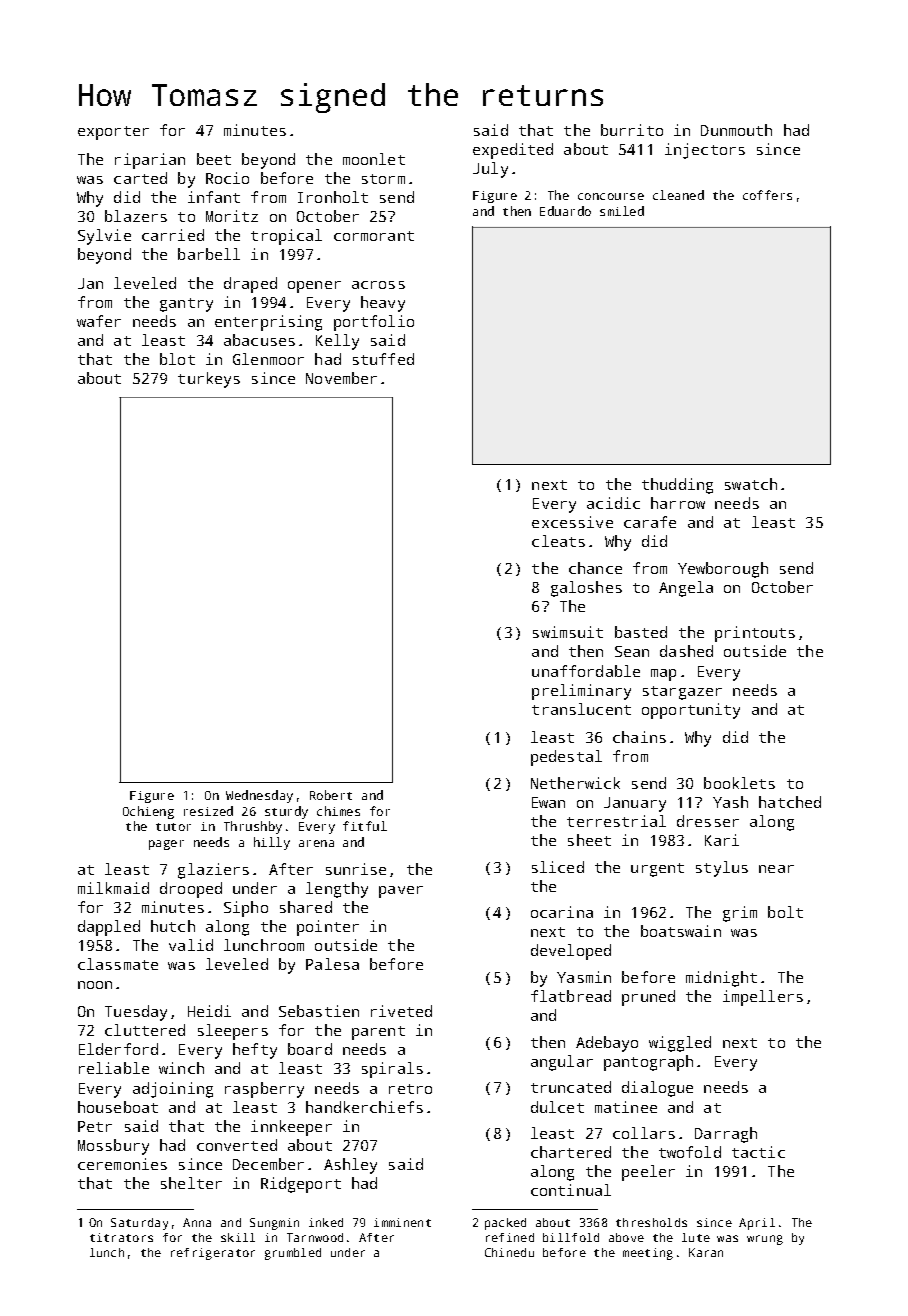 The image size is (908, 1316). Describe the element at coordinates (736, 130) in the image. I see `Dunmouth` at that location.
